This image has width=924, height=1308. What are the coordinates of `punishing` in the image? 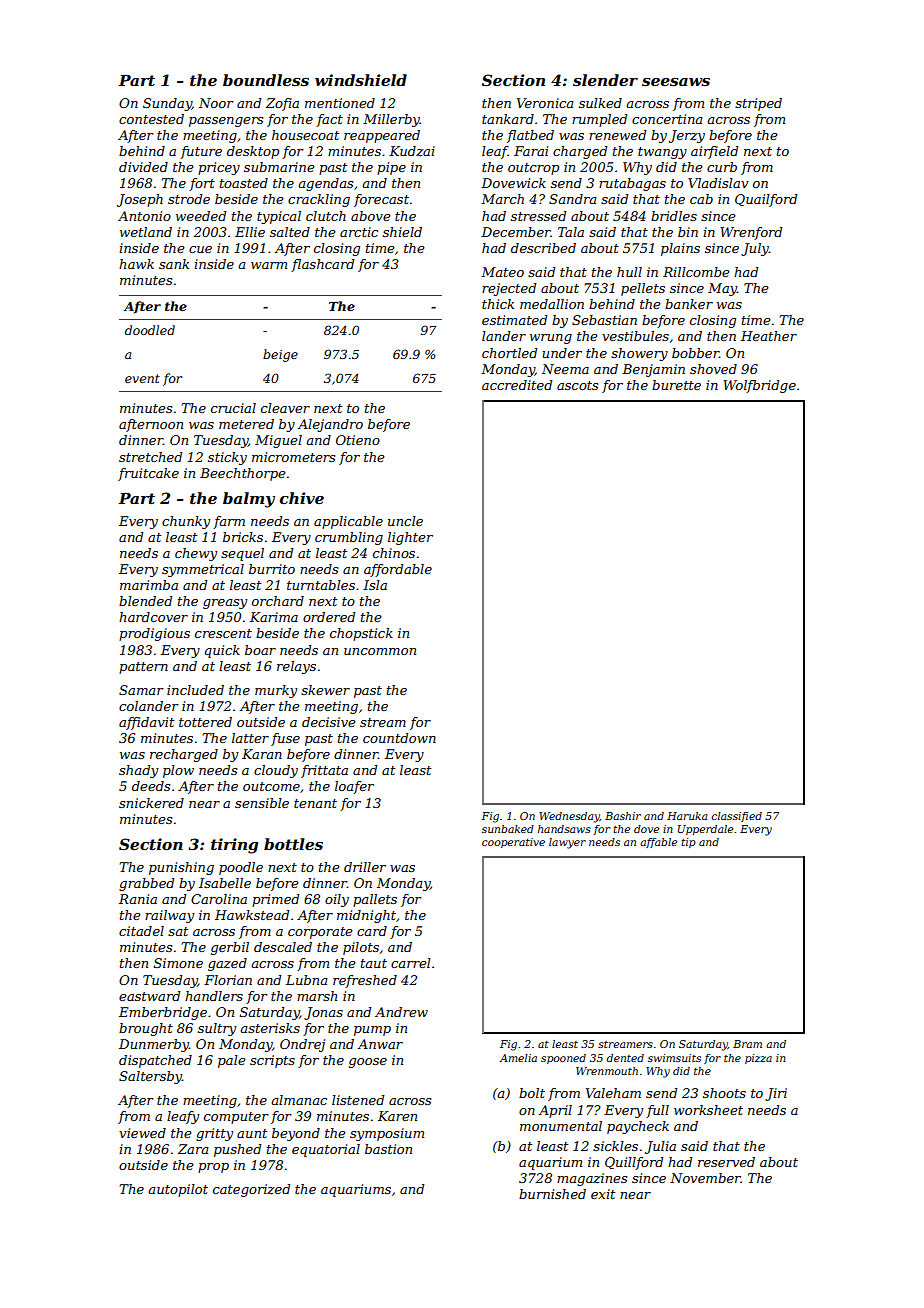 It's located at (181, 868).
